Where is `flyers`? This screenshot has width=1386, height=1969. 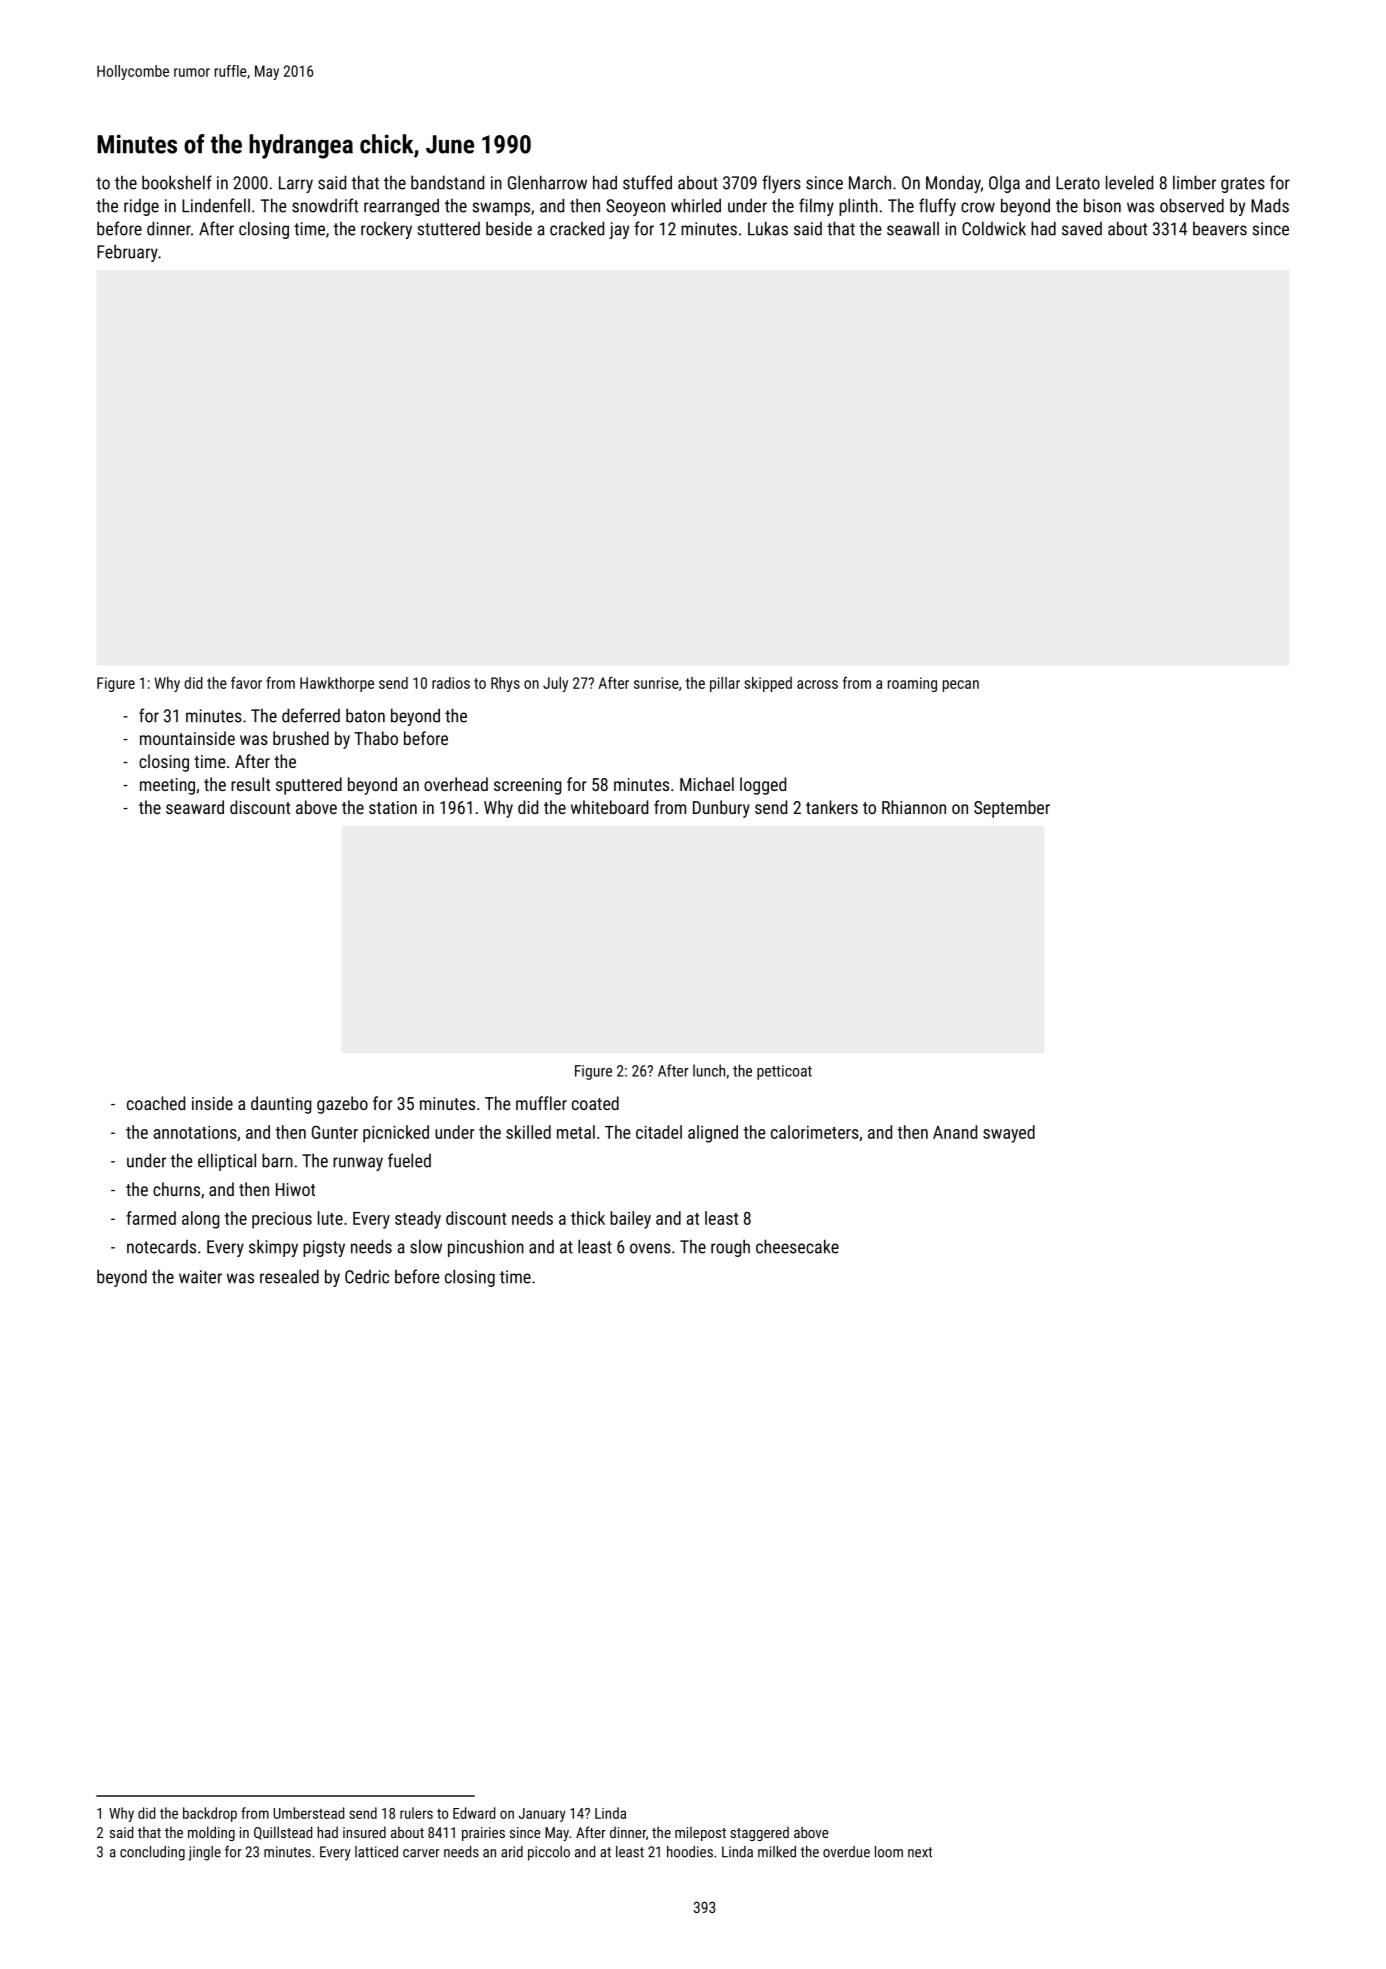
flyers is located at coordinates (781, 184).
